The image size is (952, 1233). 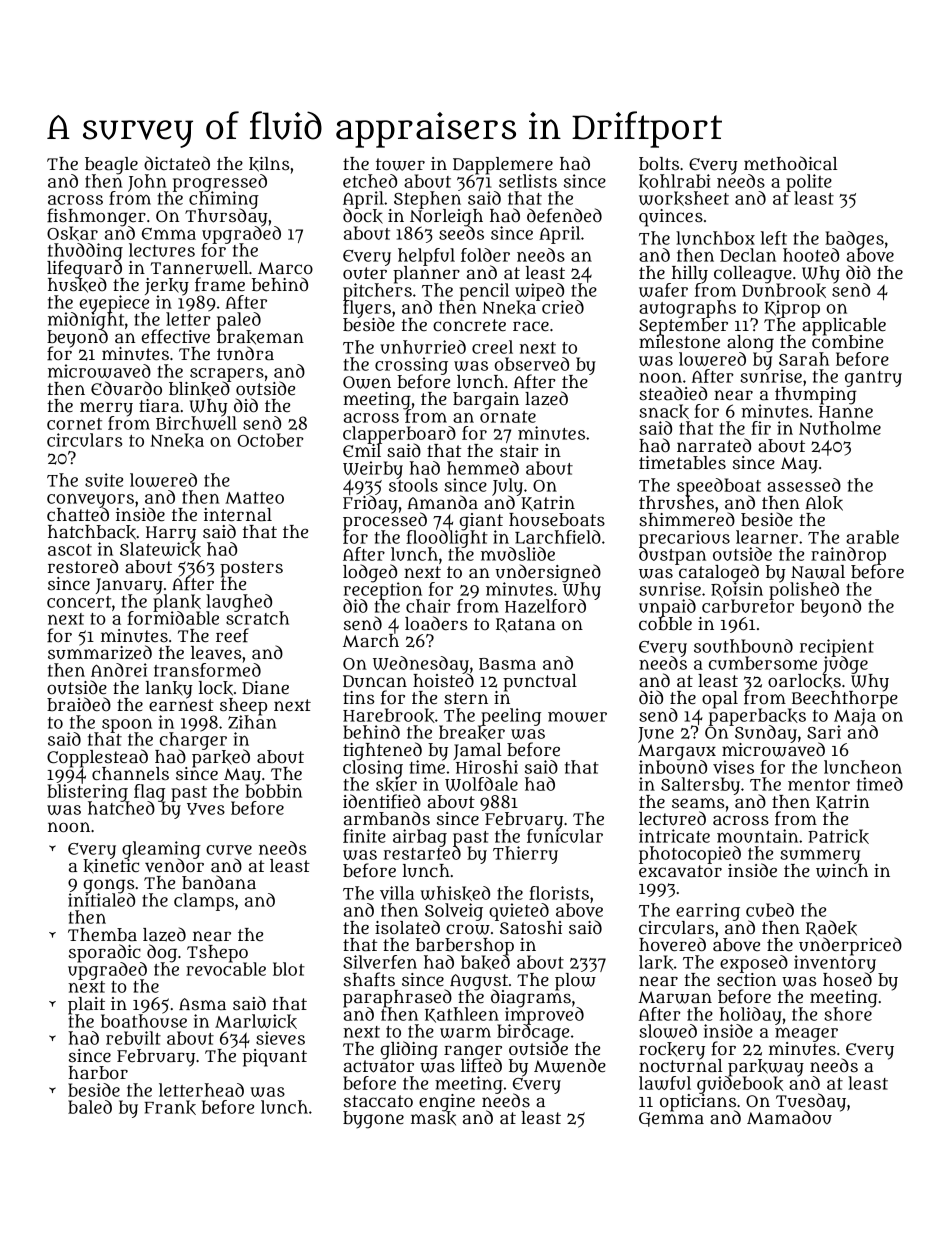 I want to click on Copplestead, so click(x=97, y=758).
